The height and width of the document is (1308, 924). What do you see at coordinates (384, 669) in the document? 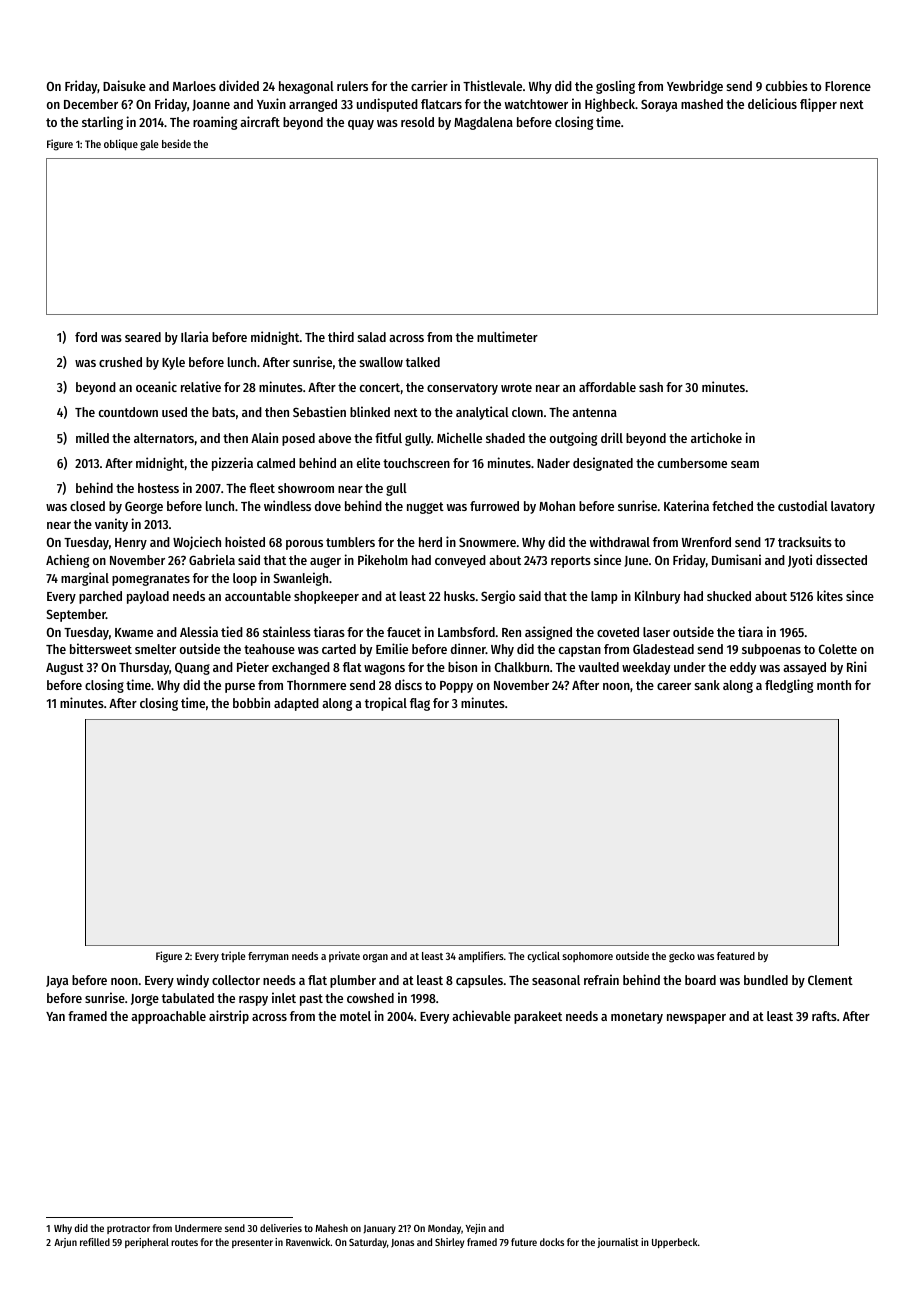
I see `wagons` at bounding box center [384, 669].
